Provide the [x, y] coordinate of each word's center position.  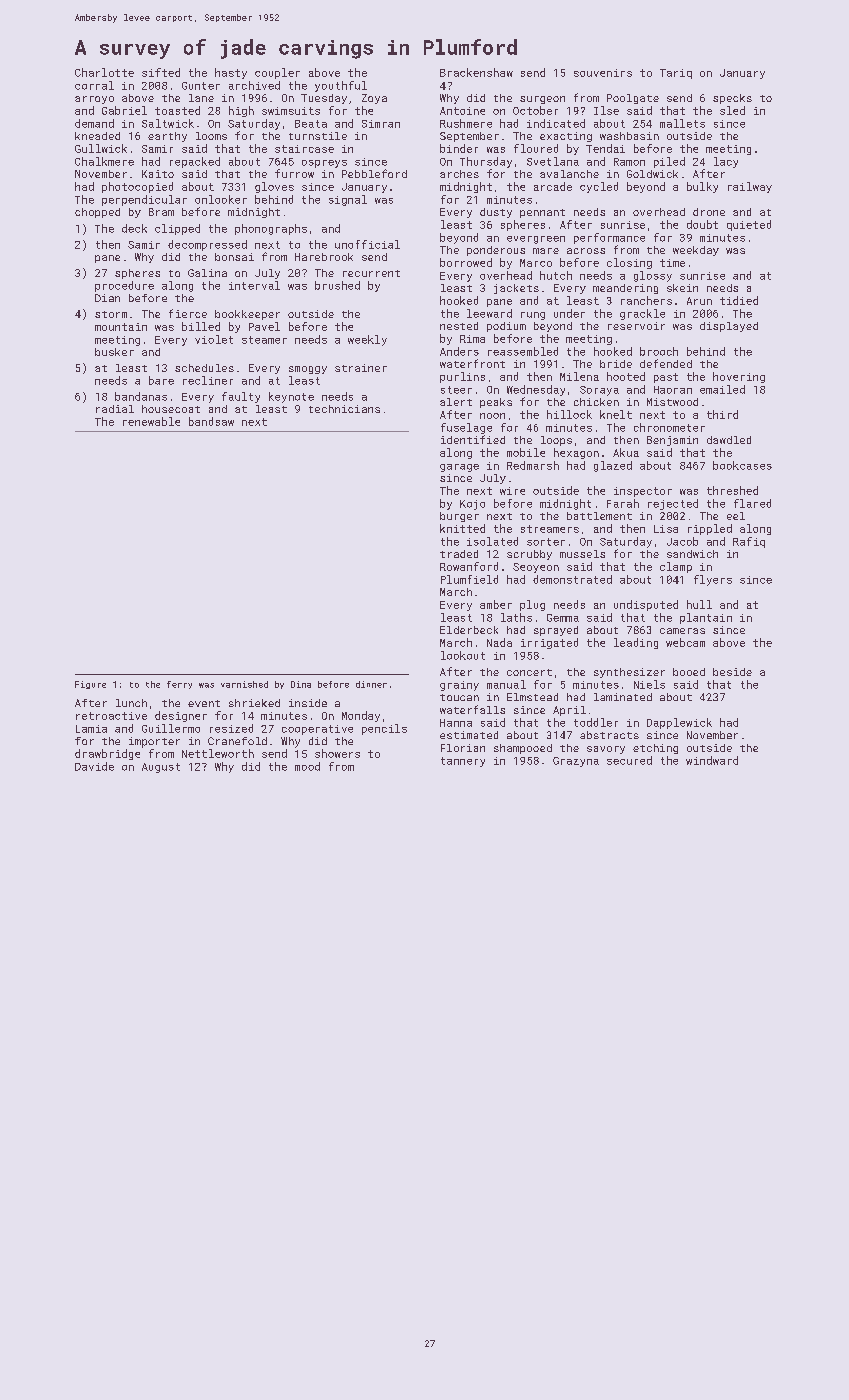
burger [459, 517]
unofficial [367, 244]
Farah [623, 503]
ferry [179, 685]
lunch [131, 703]
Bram [161, 212]
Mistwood [672, 402]
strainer [361, 368]
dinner [371, 684]
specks [732, 99]
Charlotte [104, 72]
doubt [702, 224]
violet [214, 339]
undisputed [646, 605]
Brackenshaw [476, 72]
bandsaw [211, 421]
